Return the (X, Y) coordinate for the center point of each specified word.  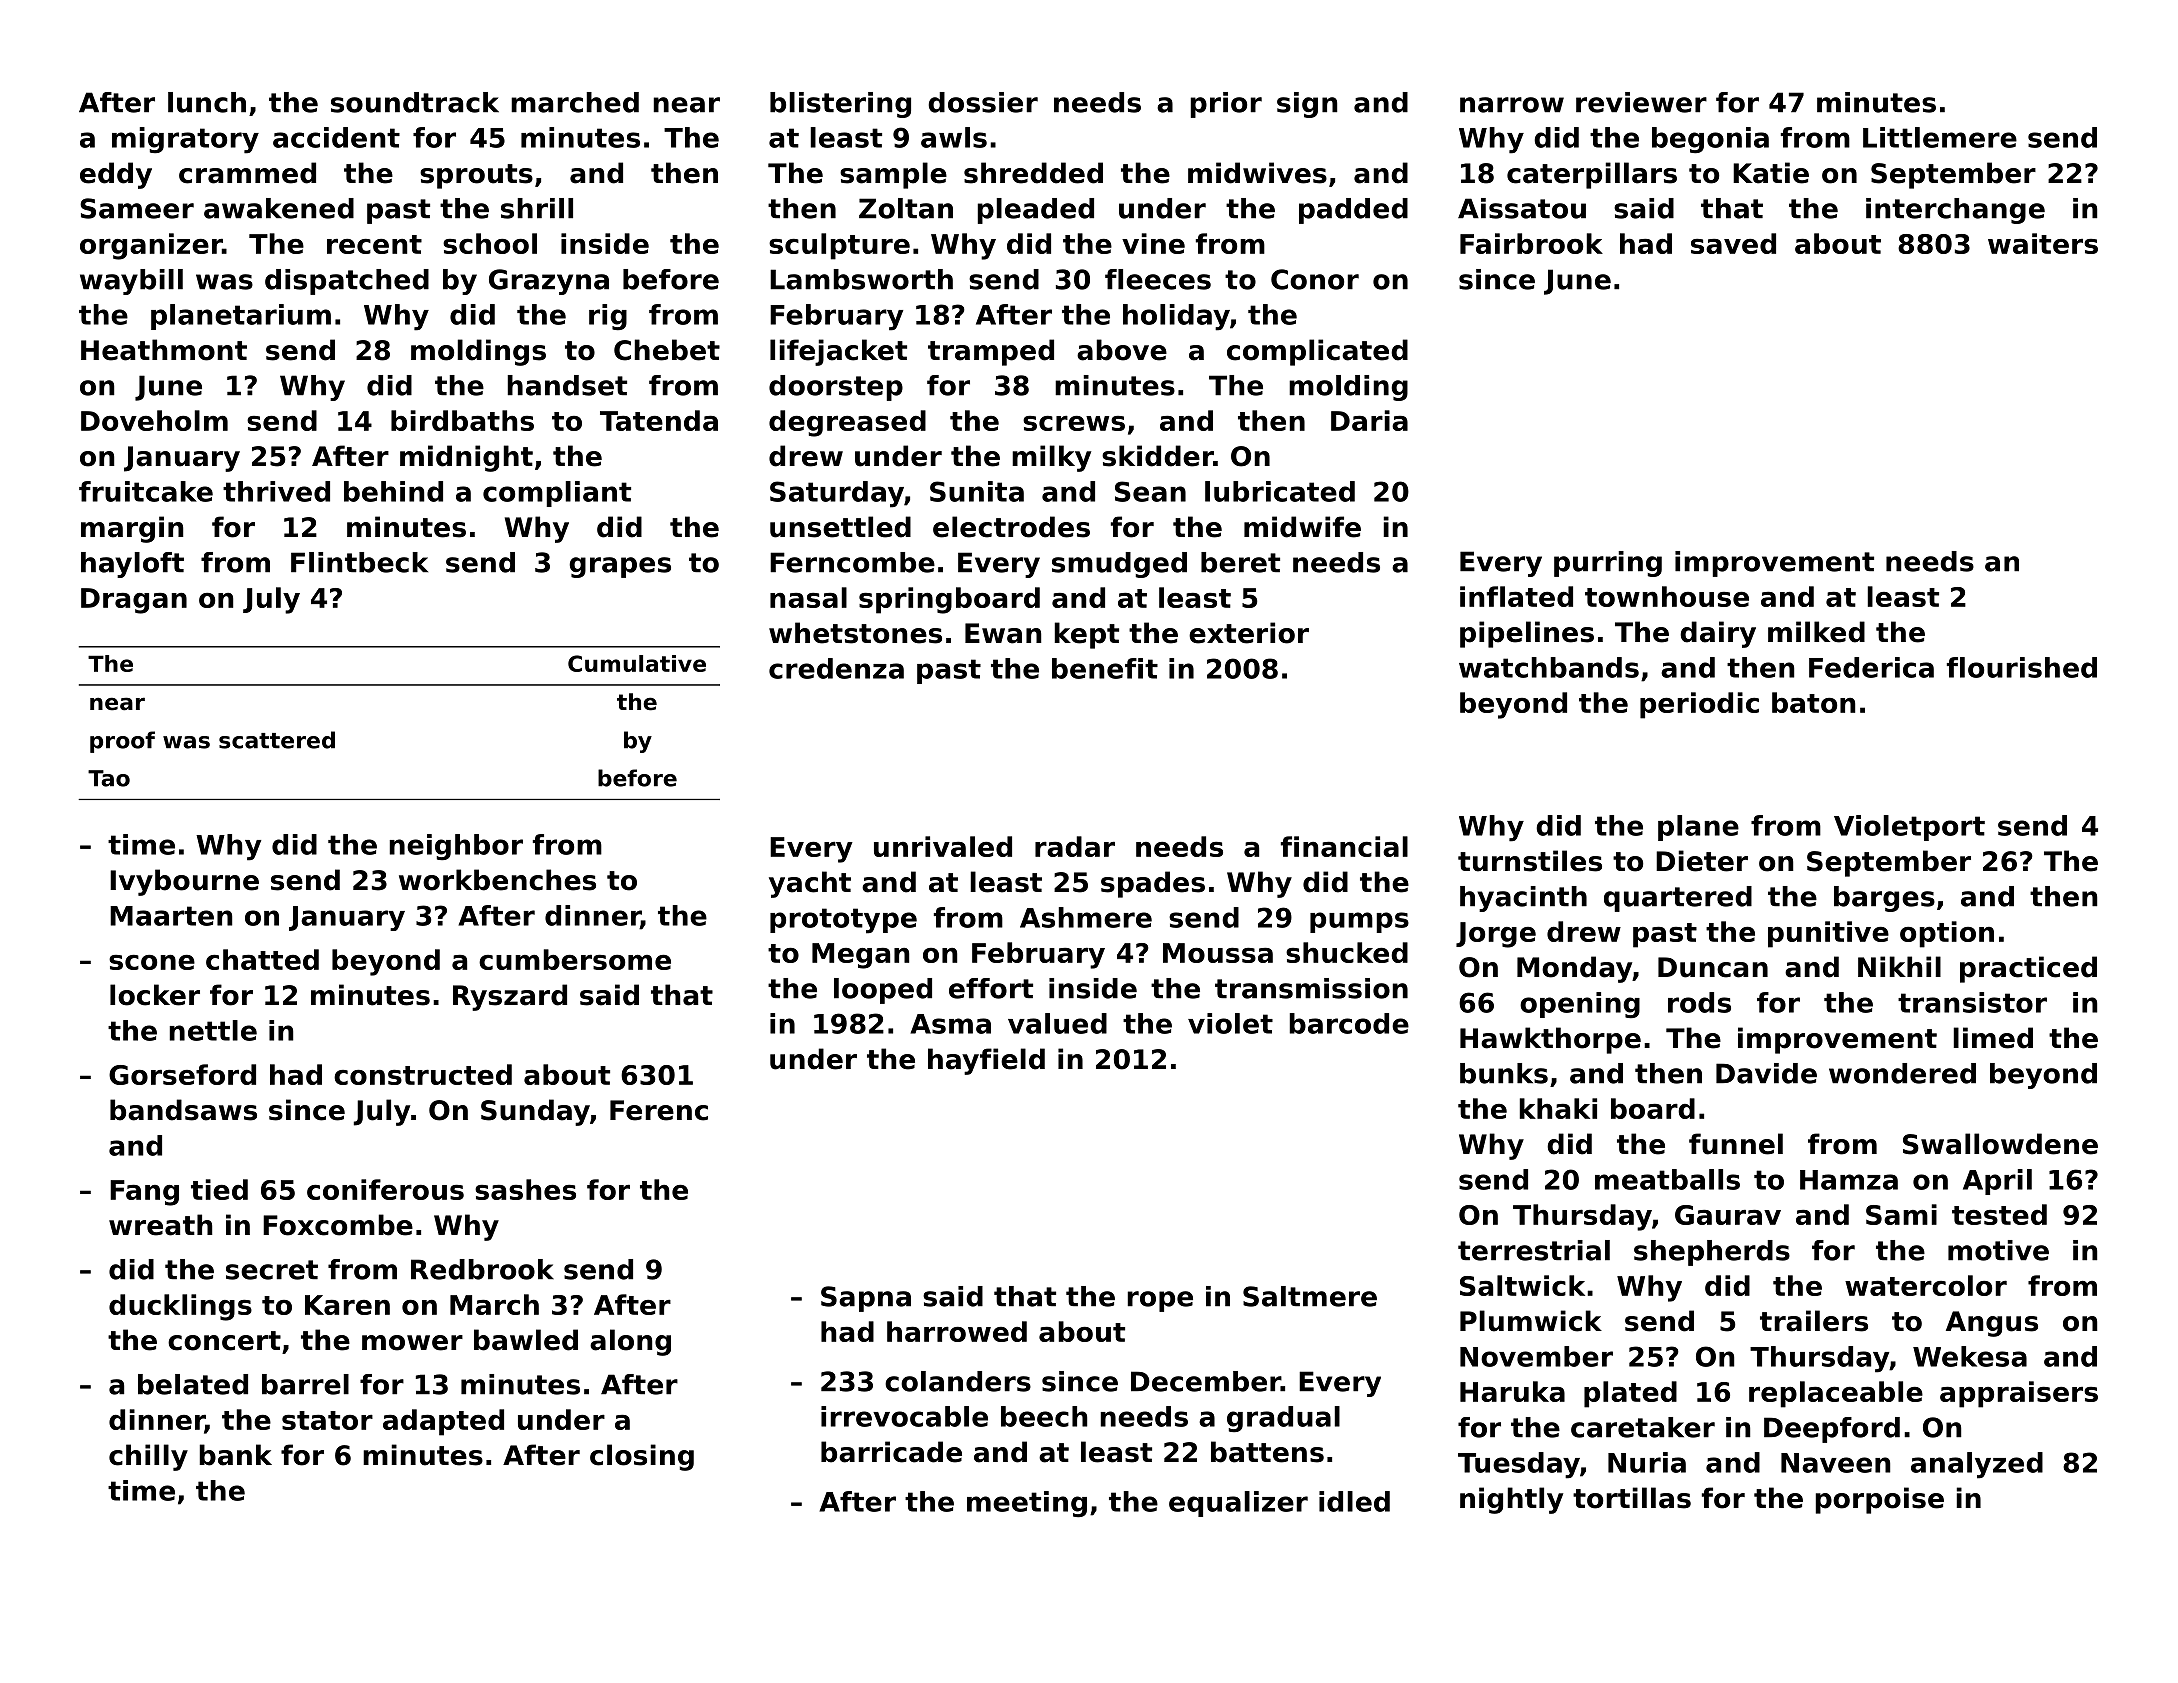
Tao (109, 778)
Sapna (866, 1299)
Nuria (1647, 1462)
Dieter (1702, 861)
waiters (2043, 243)
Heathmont (164, 350)
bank (235, 1455)
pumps (1359, 922)
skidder (1157, 456)
